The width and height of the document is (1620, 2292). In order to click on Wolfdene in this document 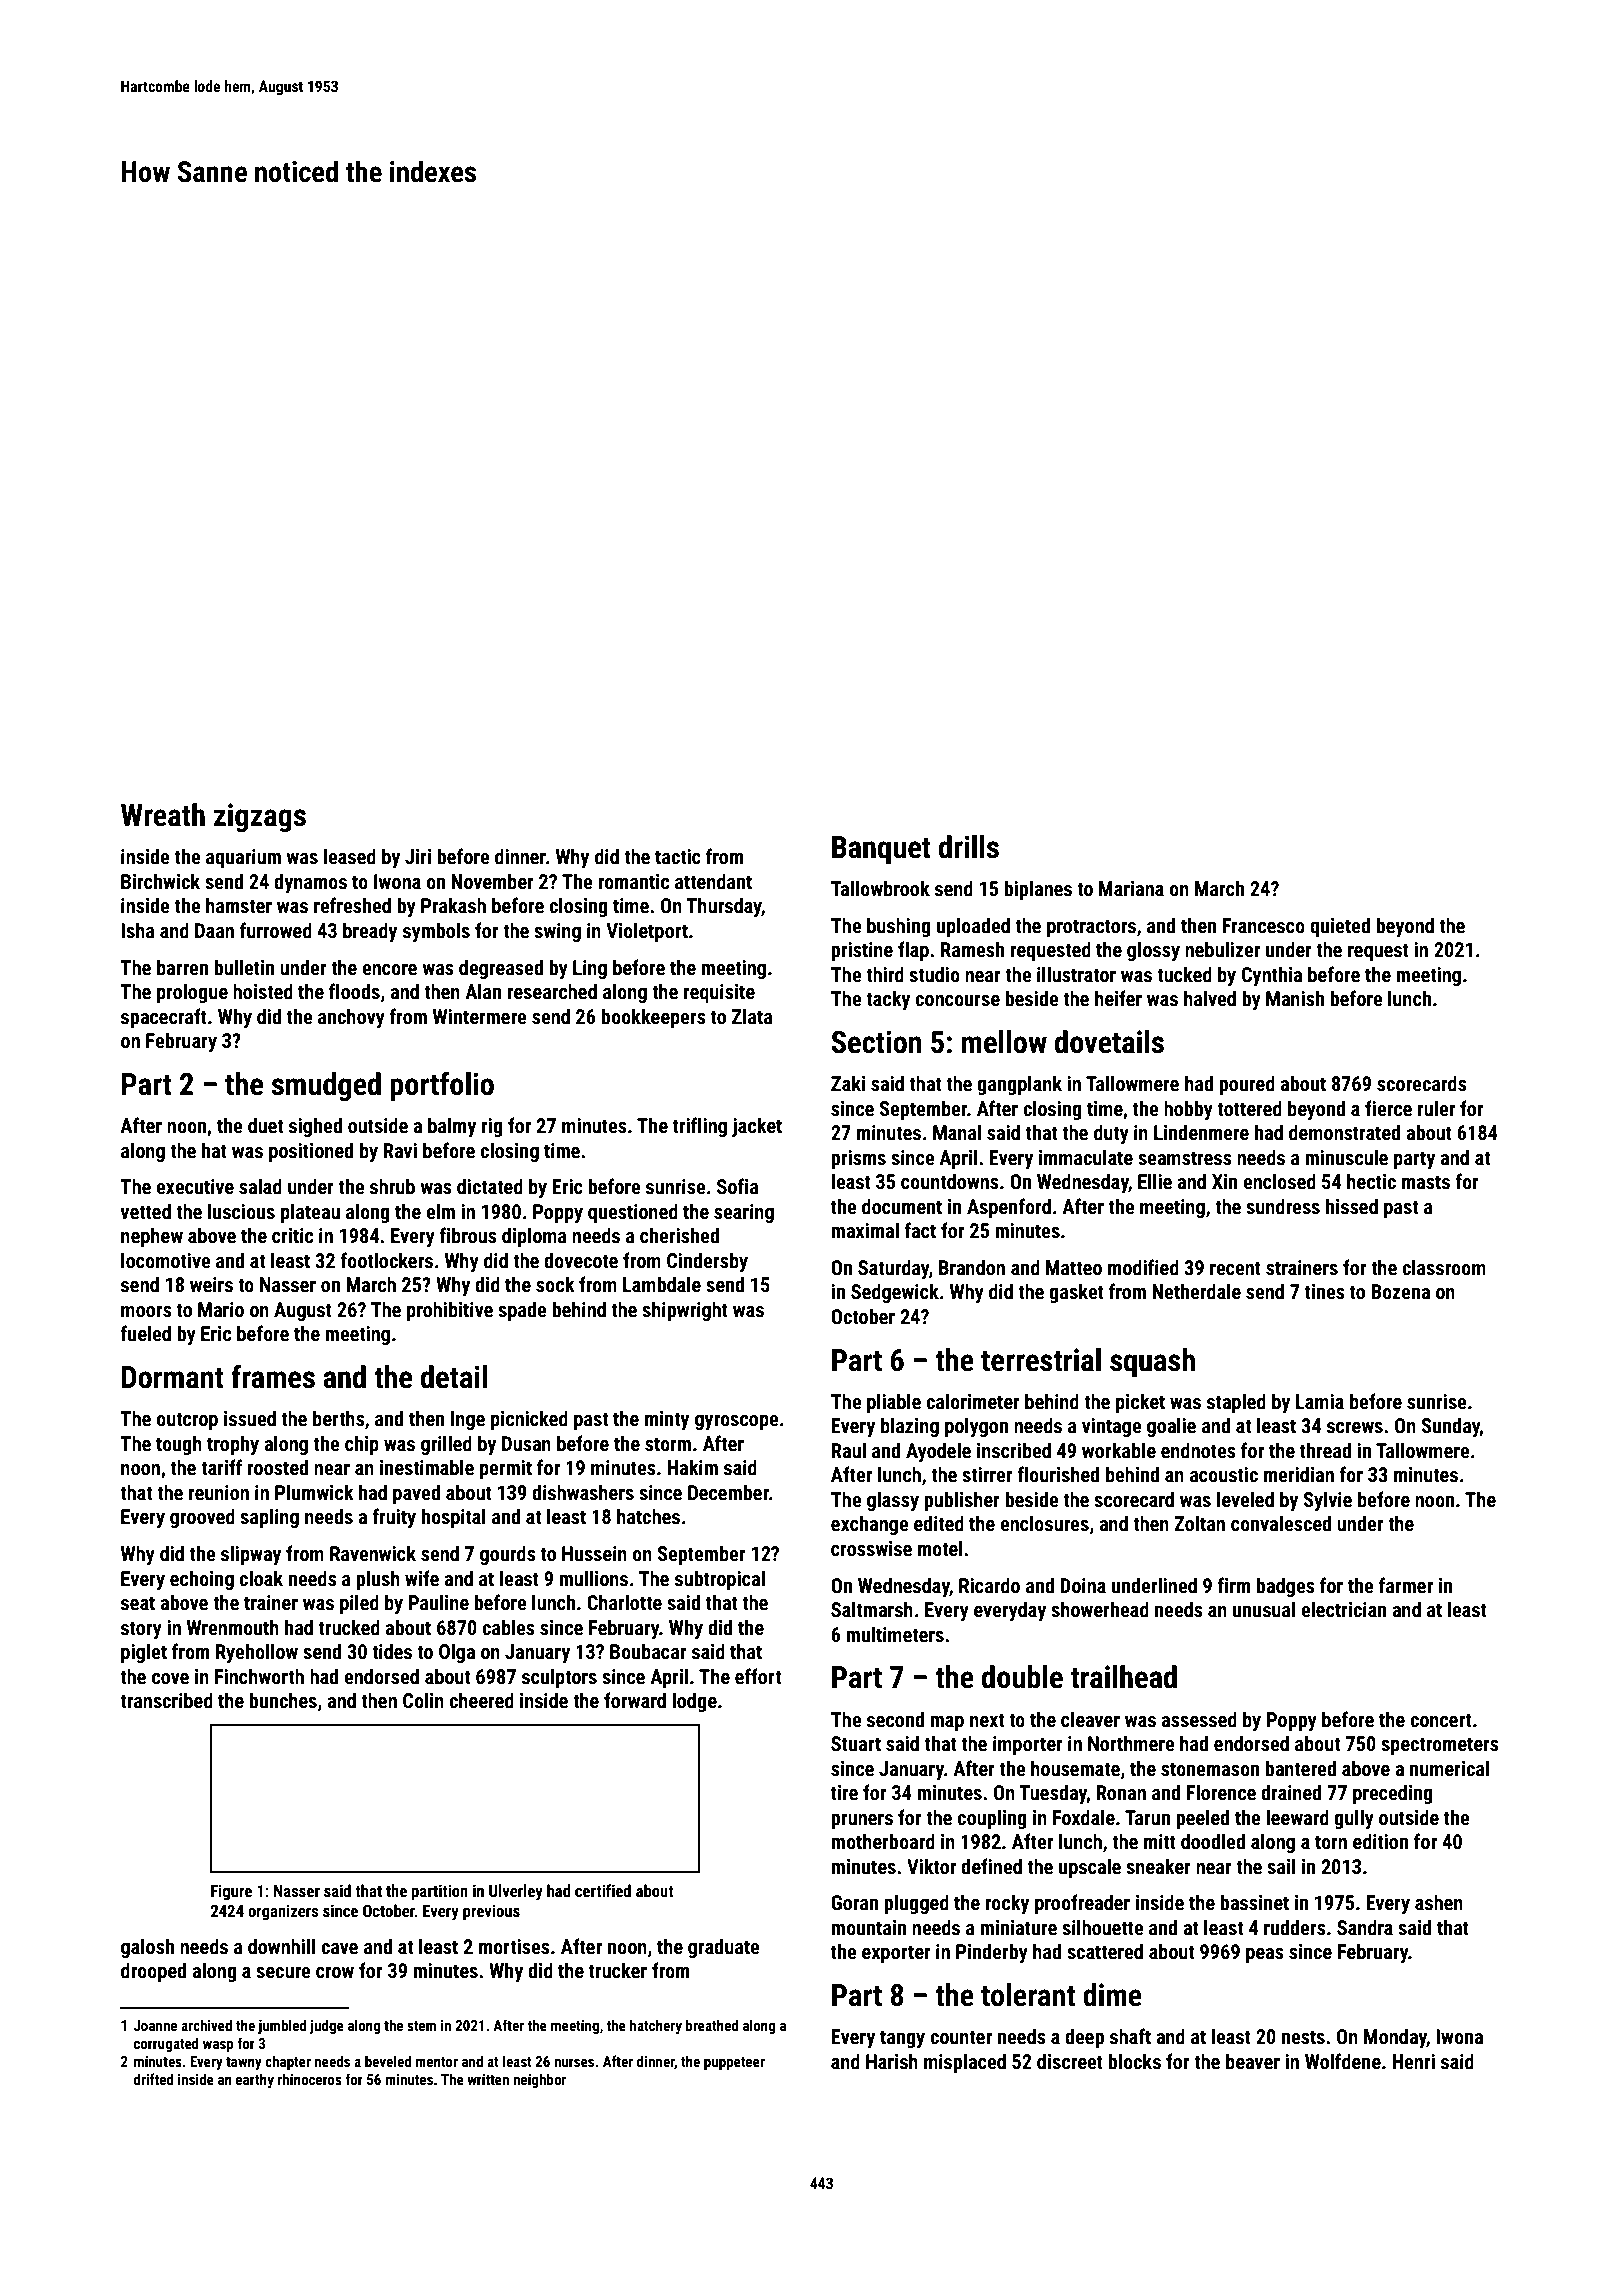, I will do `click(1343, 2061)`.
